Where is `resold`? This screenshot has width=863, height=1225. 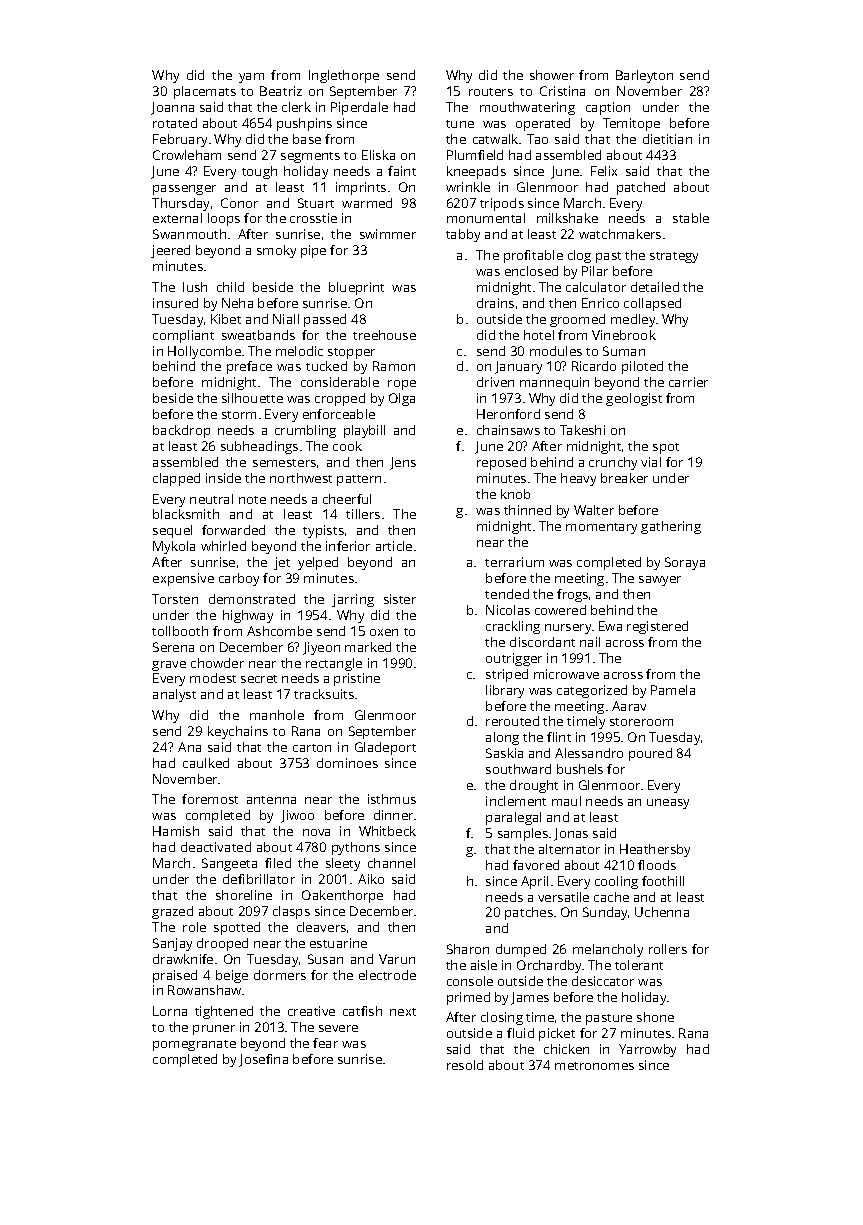
resold is located at coordinates (465, 1065).
